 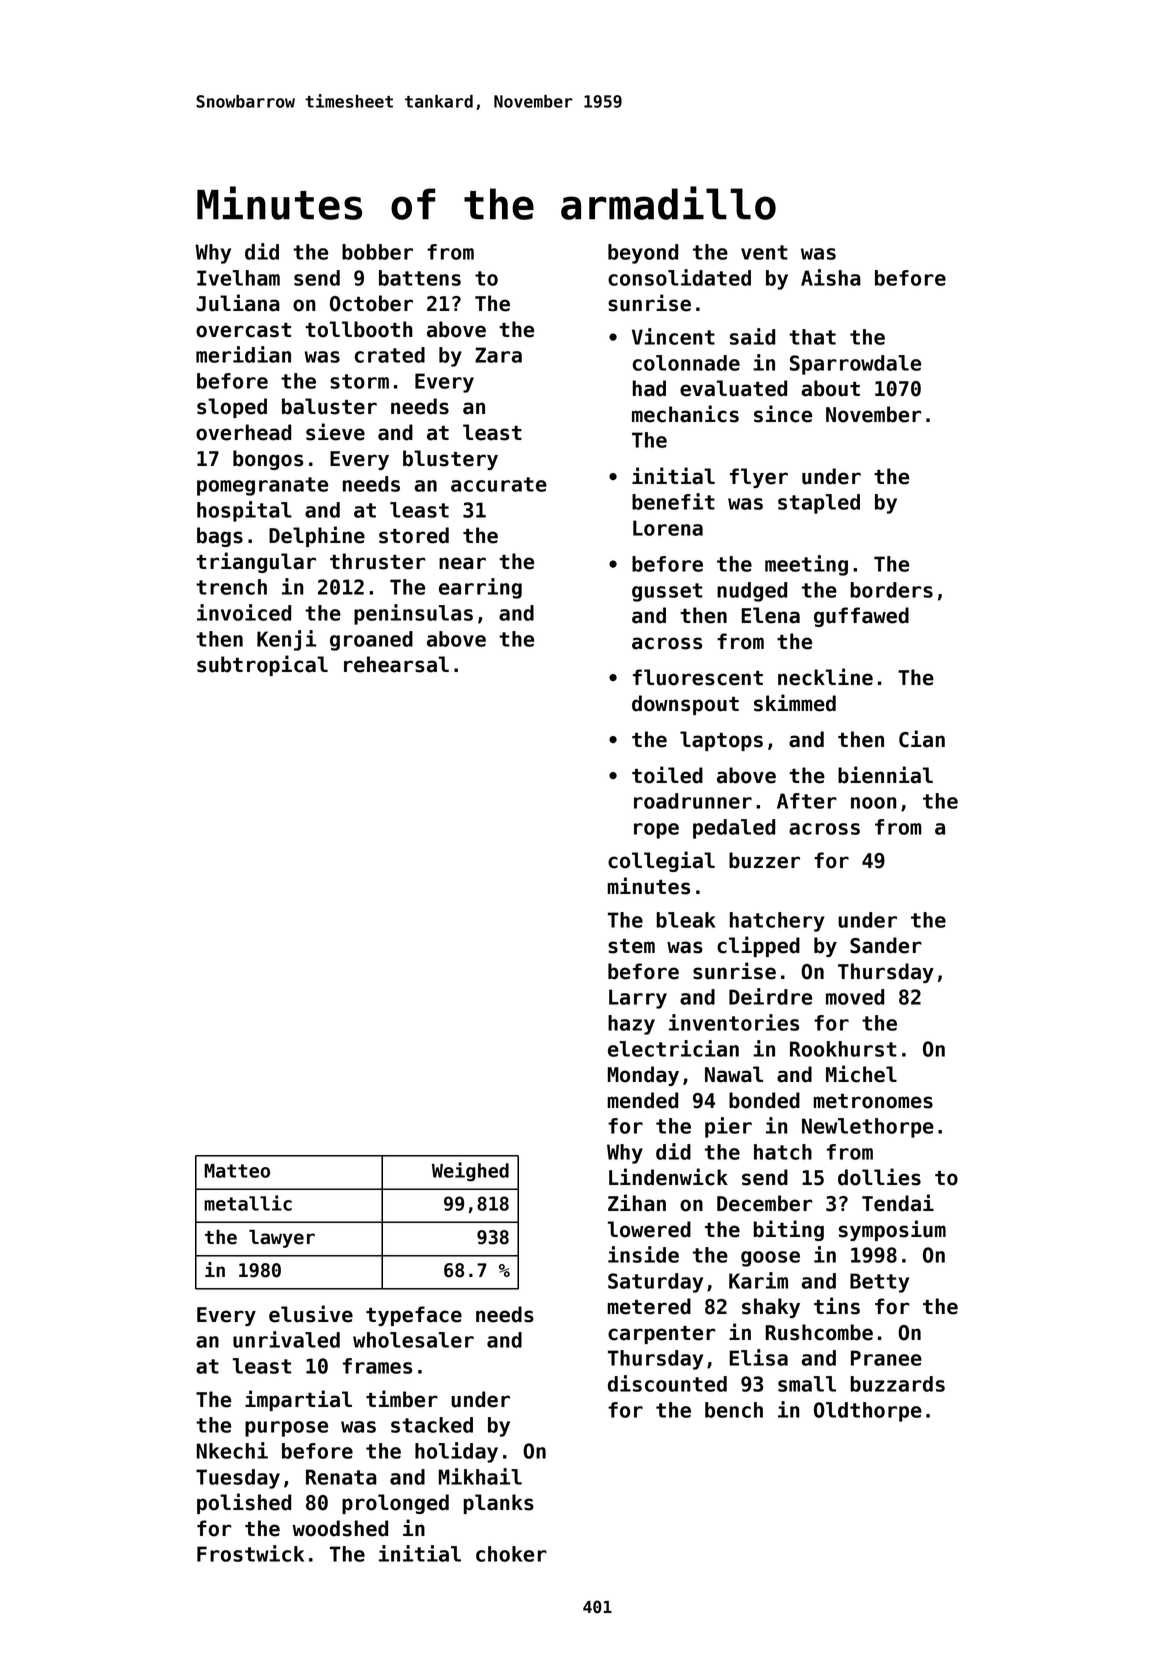 I want to click on bobber, so click(x=377, y=252).
